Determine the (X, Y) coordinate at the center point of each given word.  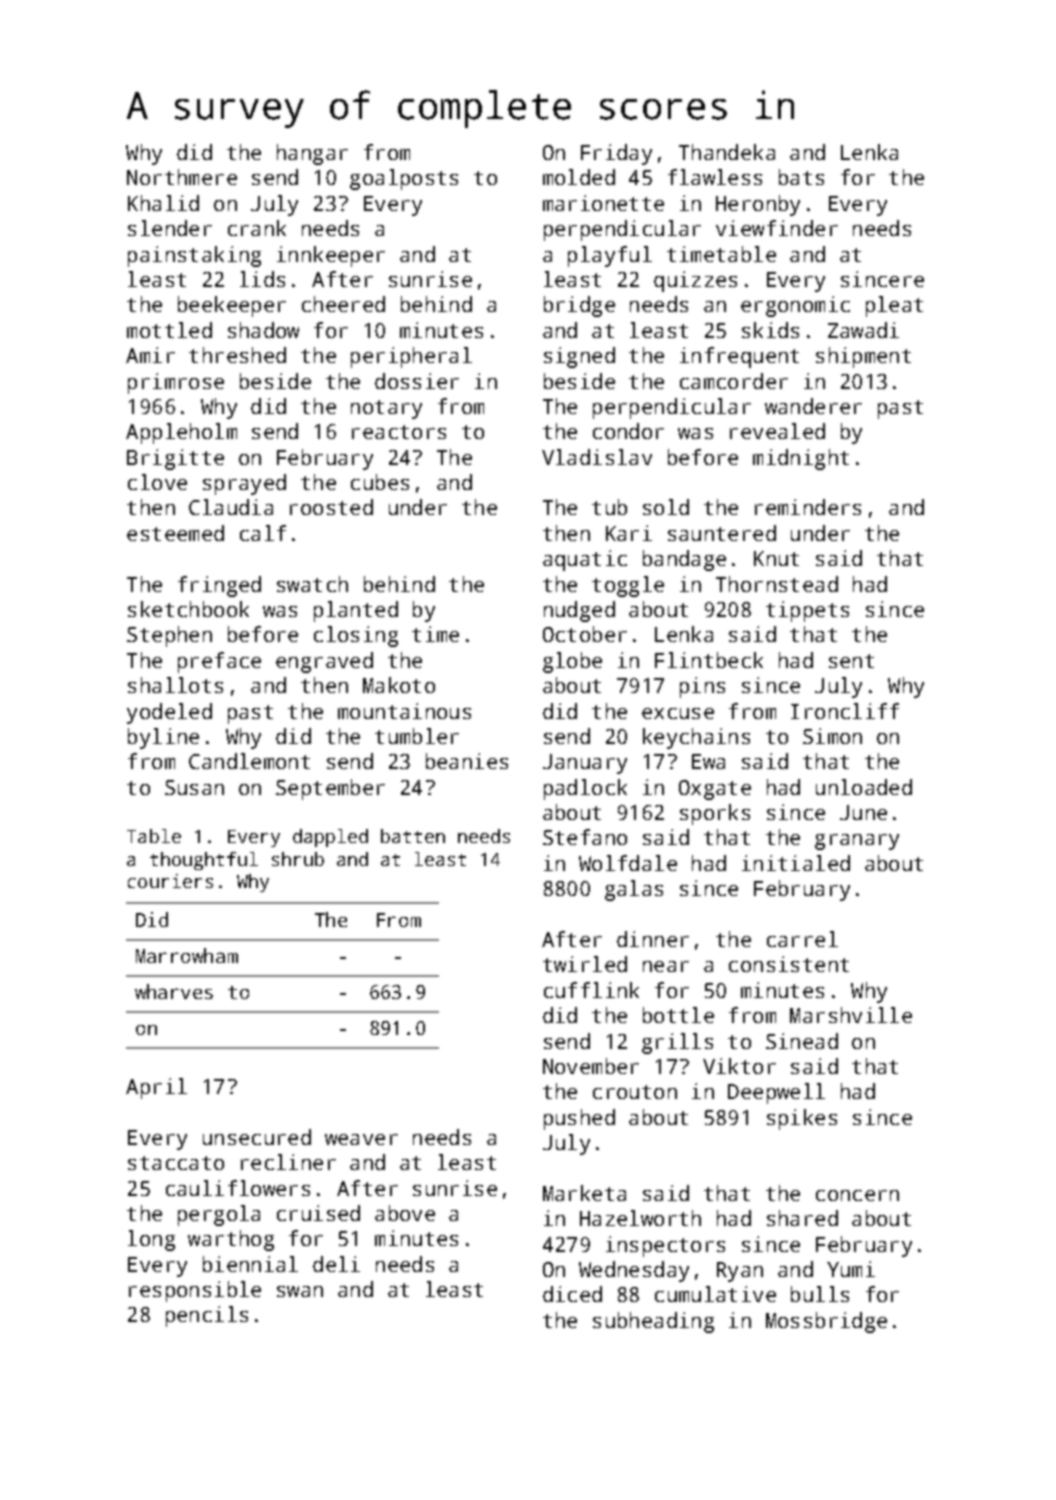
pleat (894, 306)
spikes (802, 1119)
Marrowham (187, 955)
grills (677, 1043)
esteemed (175, 533)
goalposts (404, 179)
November (591, 1066)
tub (609, 507)
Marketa (584, 1193)
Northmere (182, 177)
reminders (808, 507)
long (151, 1240)
